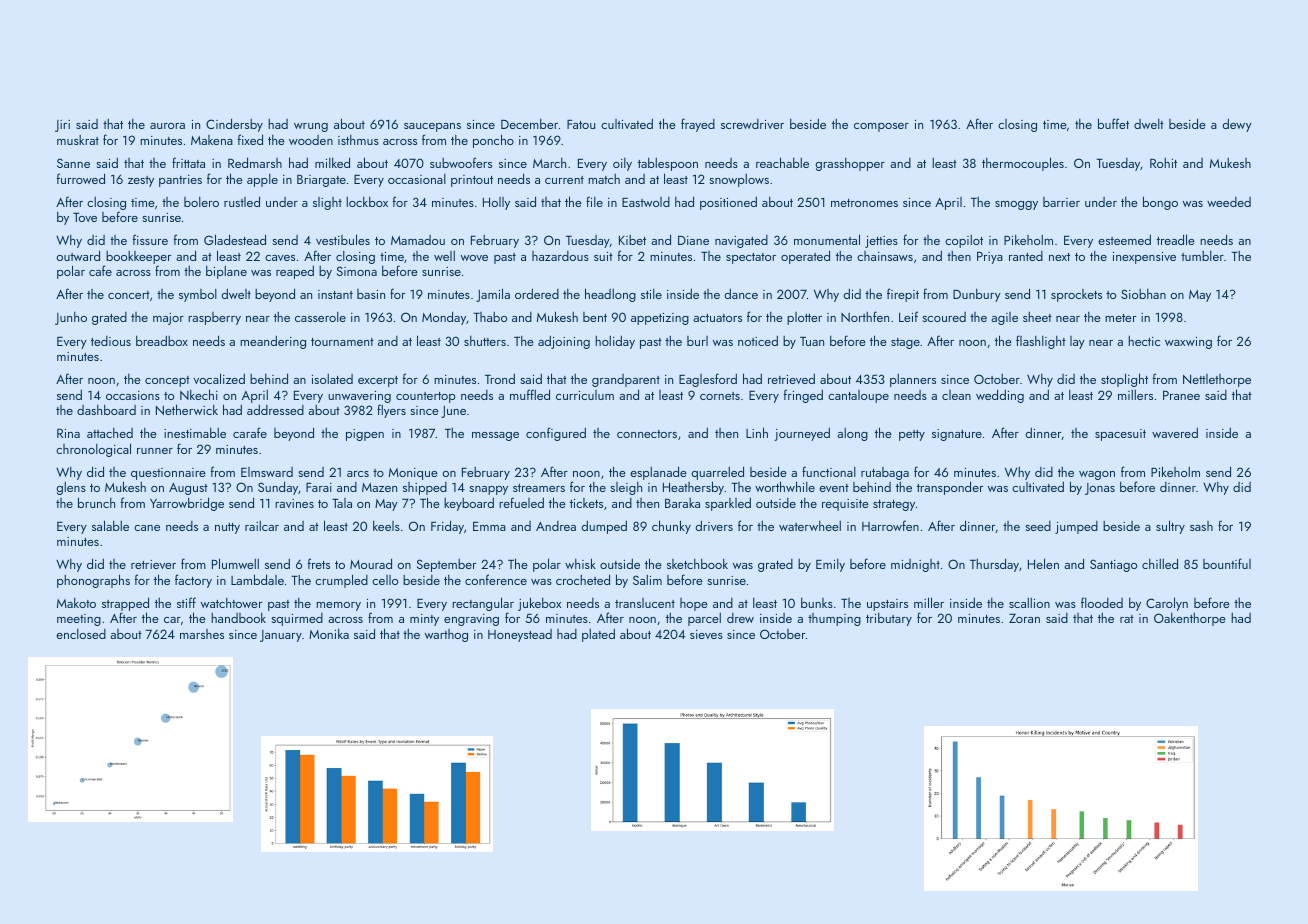 This screenshot has height=924, width=1308. I want to click on Jiri, so click(62, 126).
